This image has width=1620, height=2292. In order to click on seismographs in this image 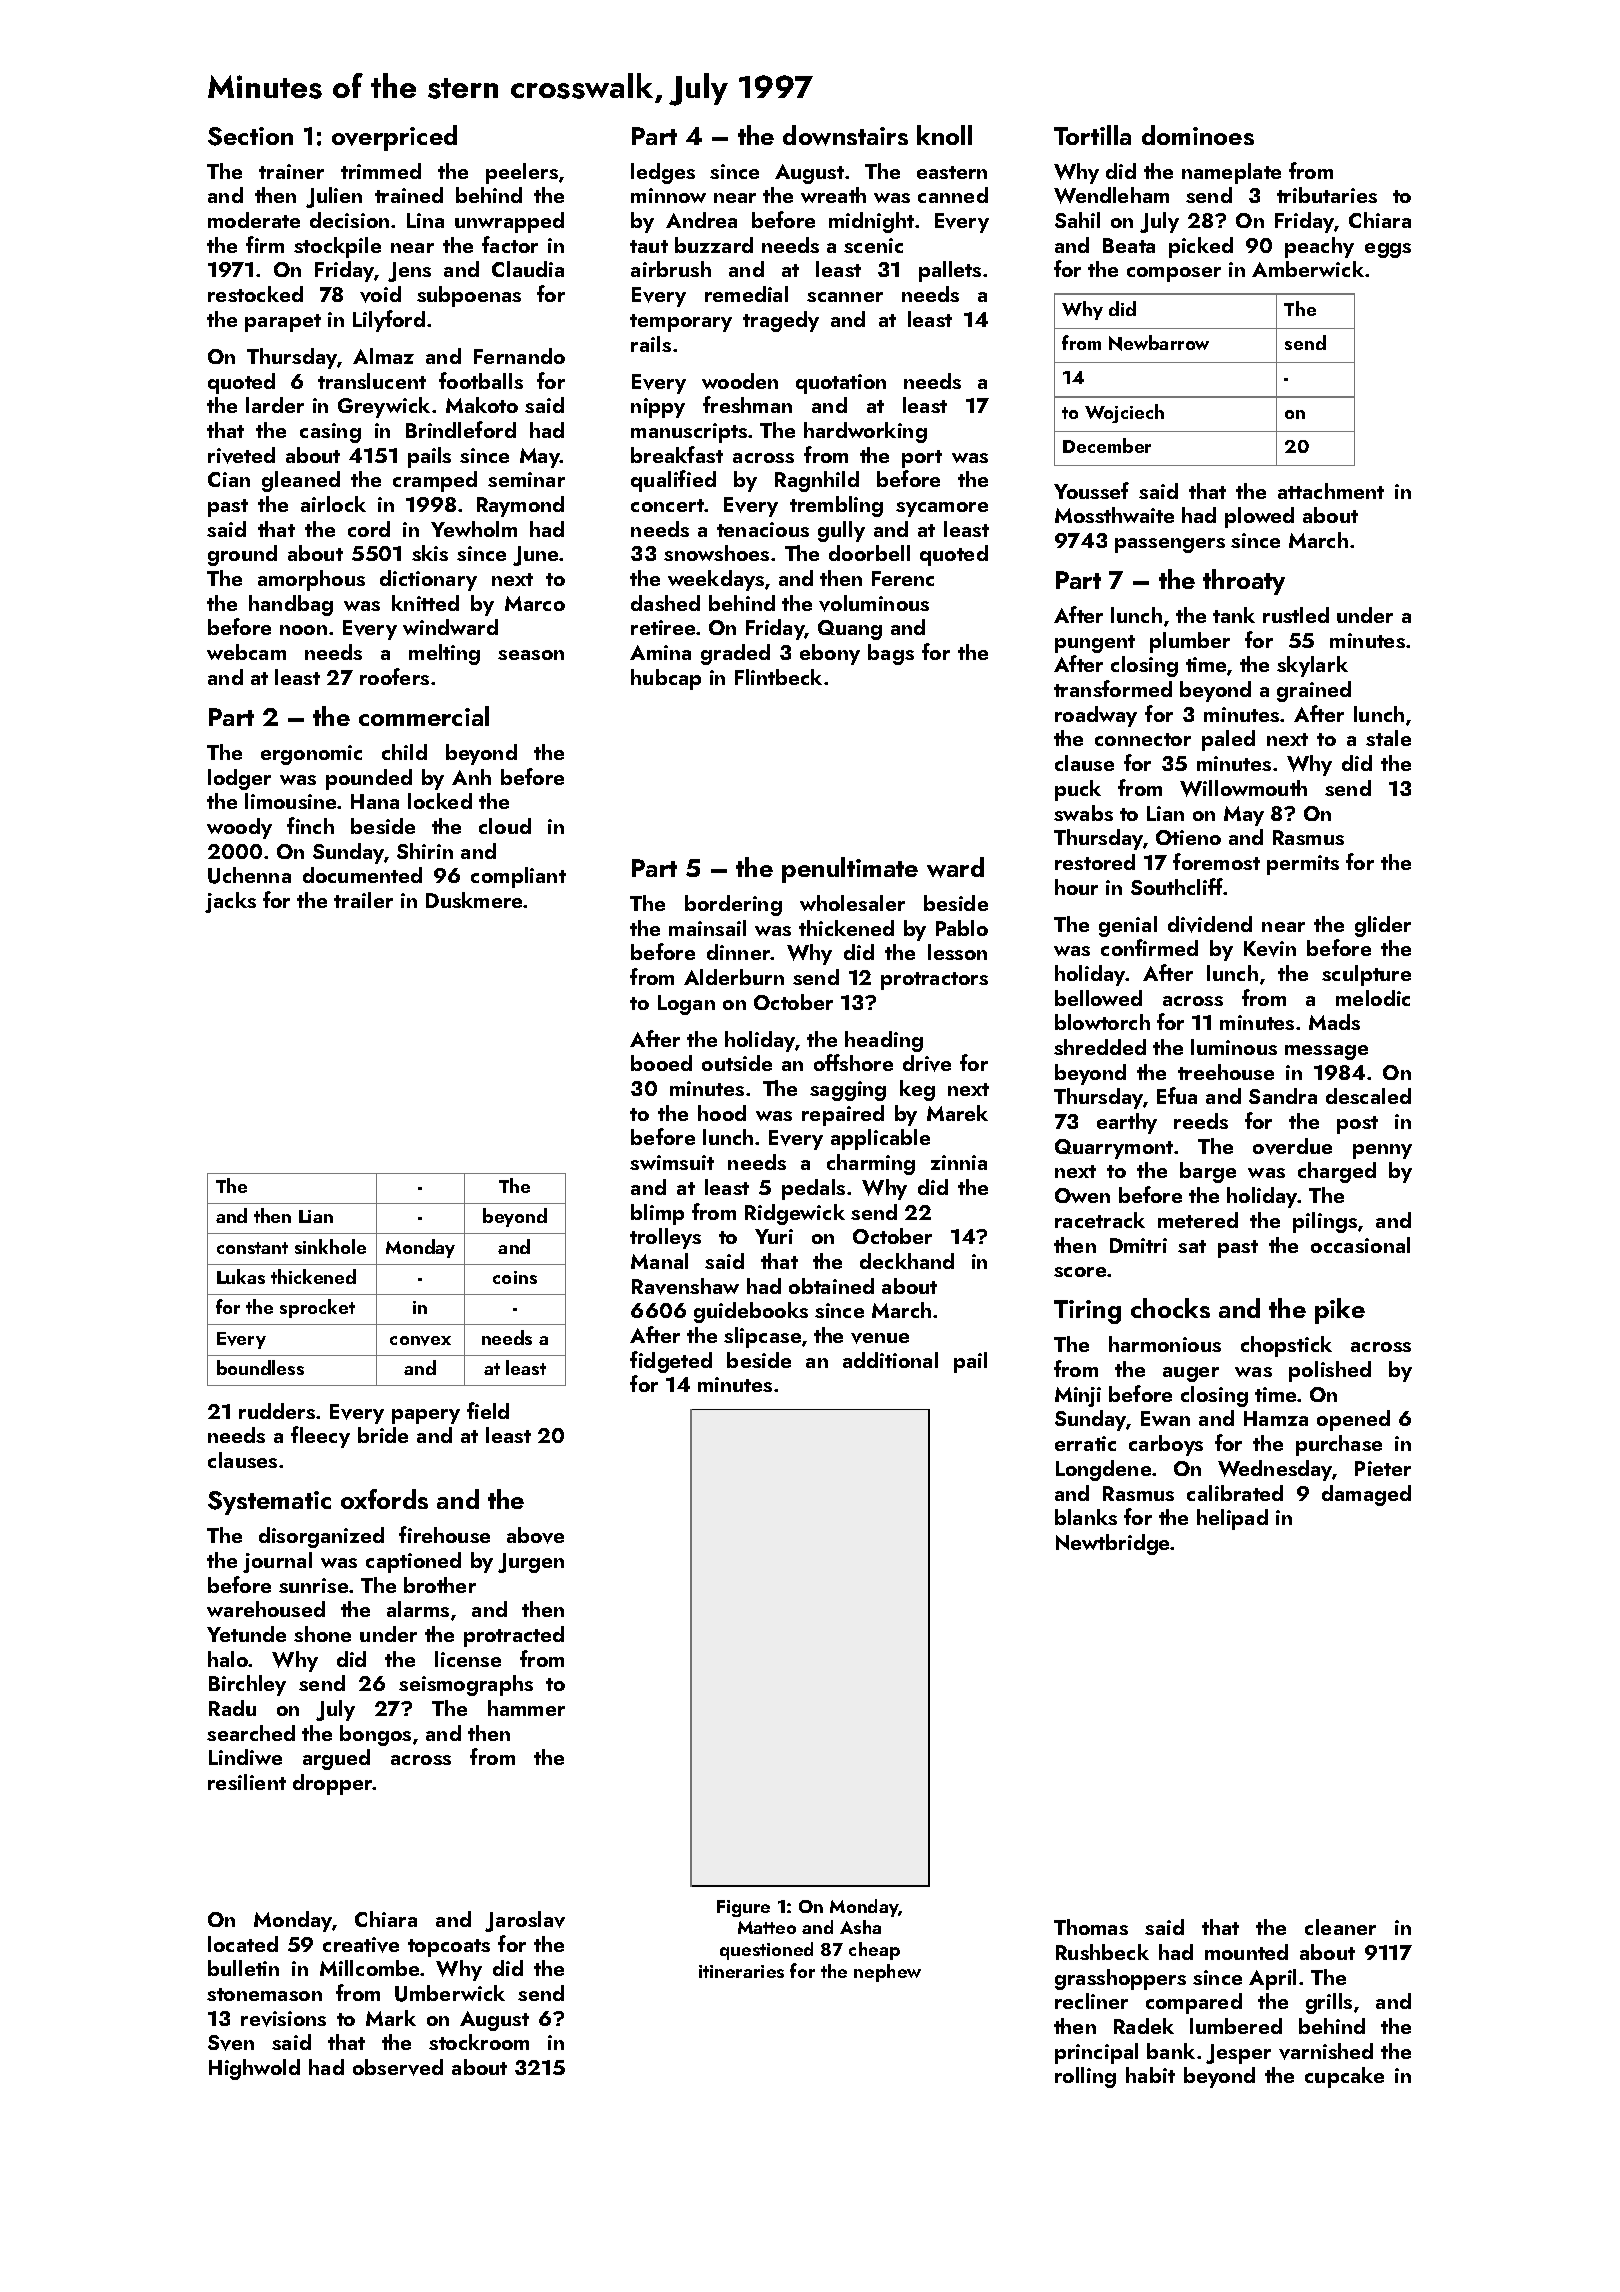, I will do `click(466, 1685)`.
